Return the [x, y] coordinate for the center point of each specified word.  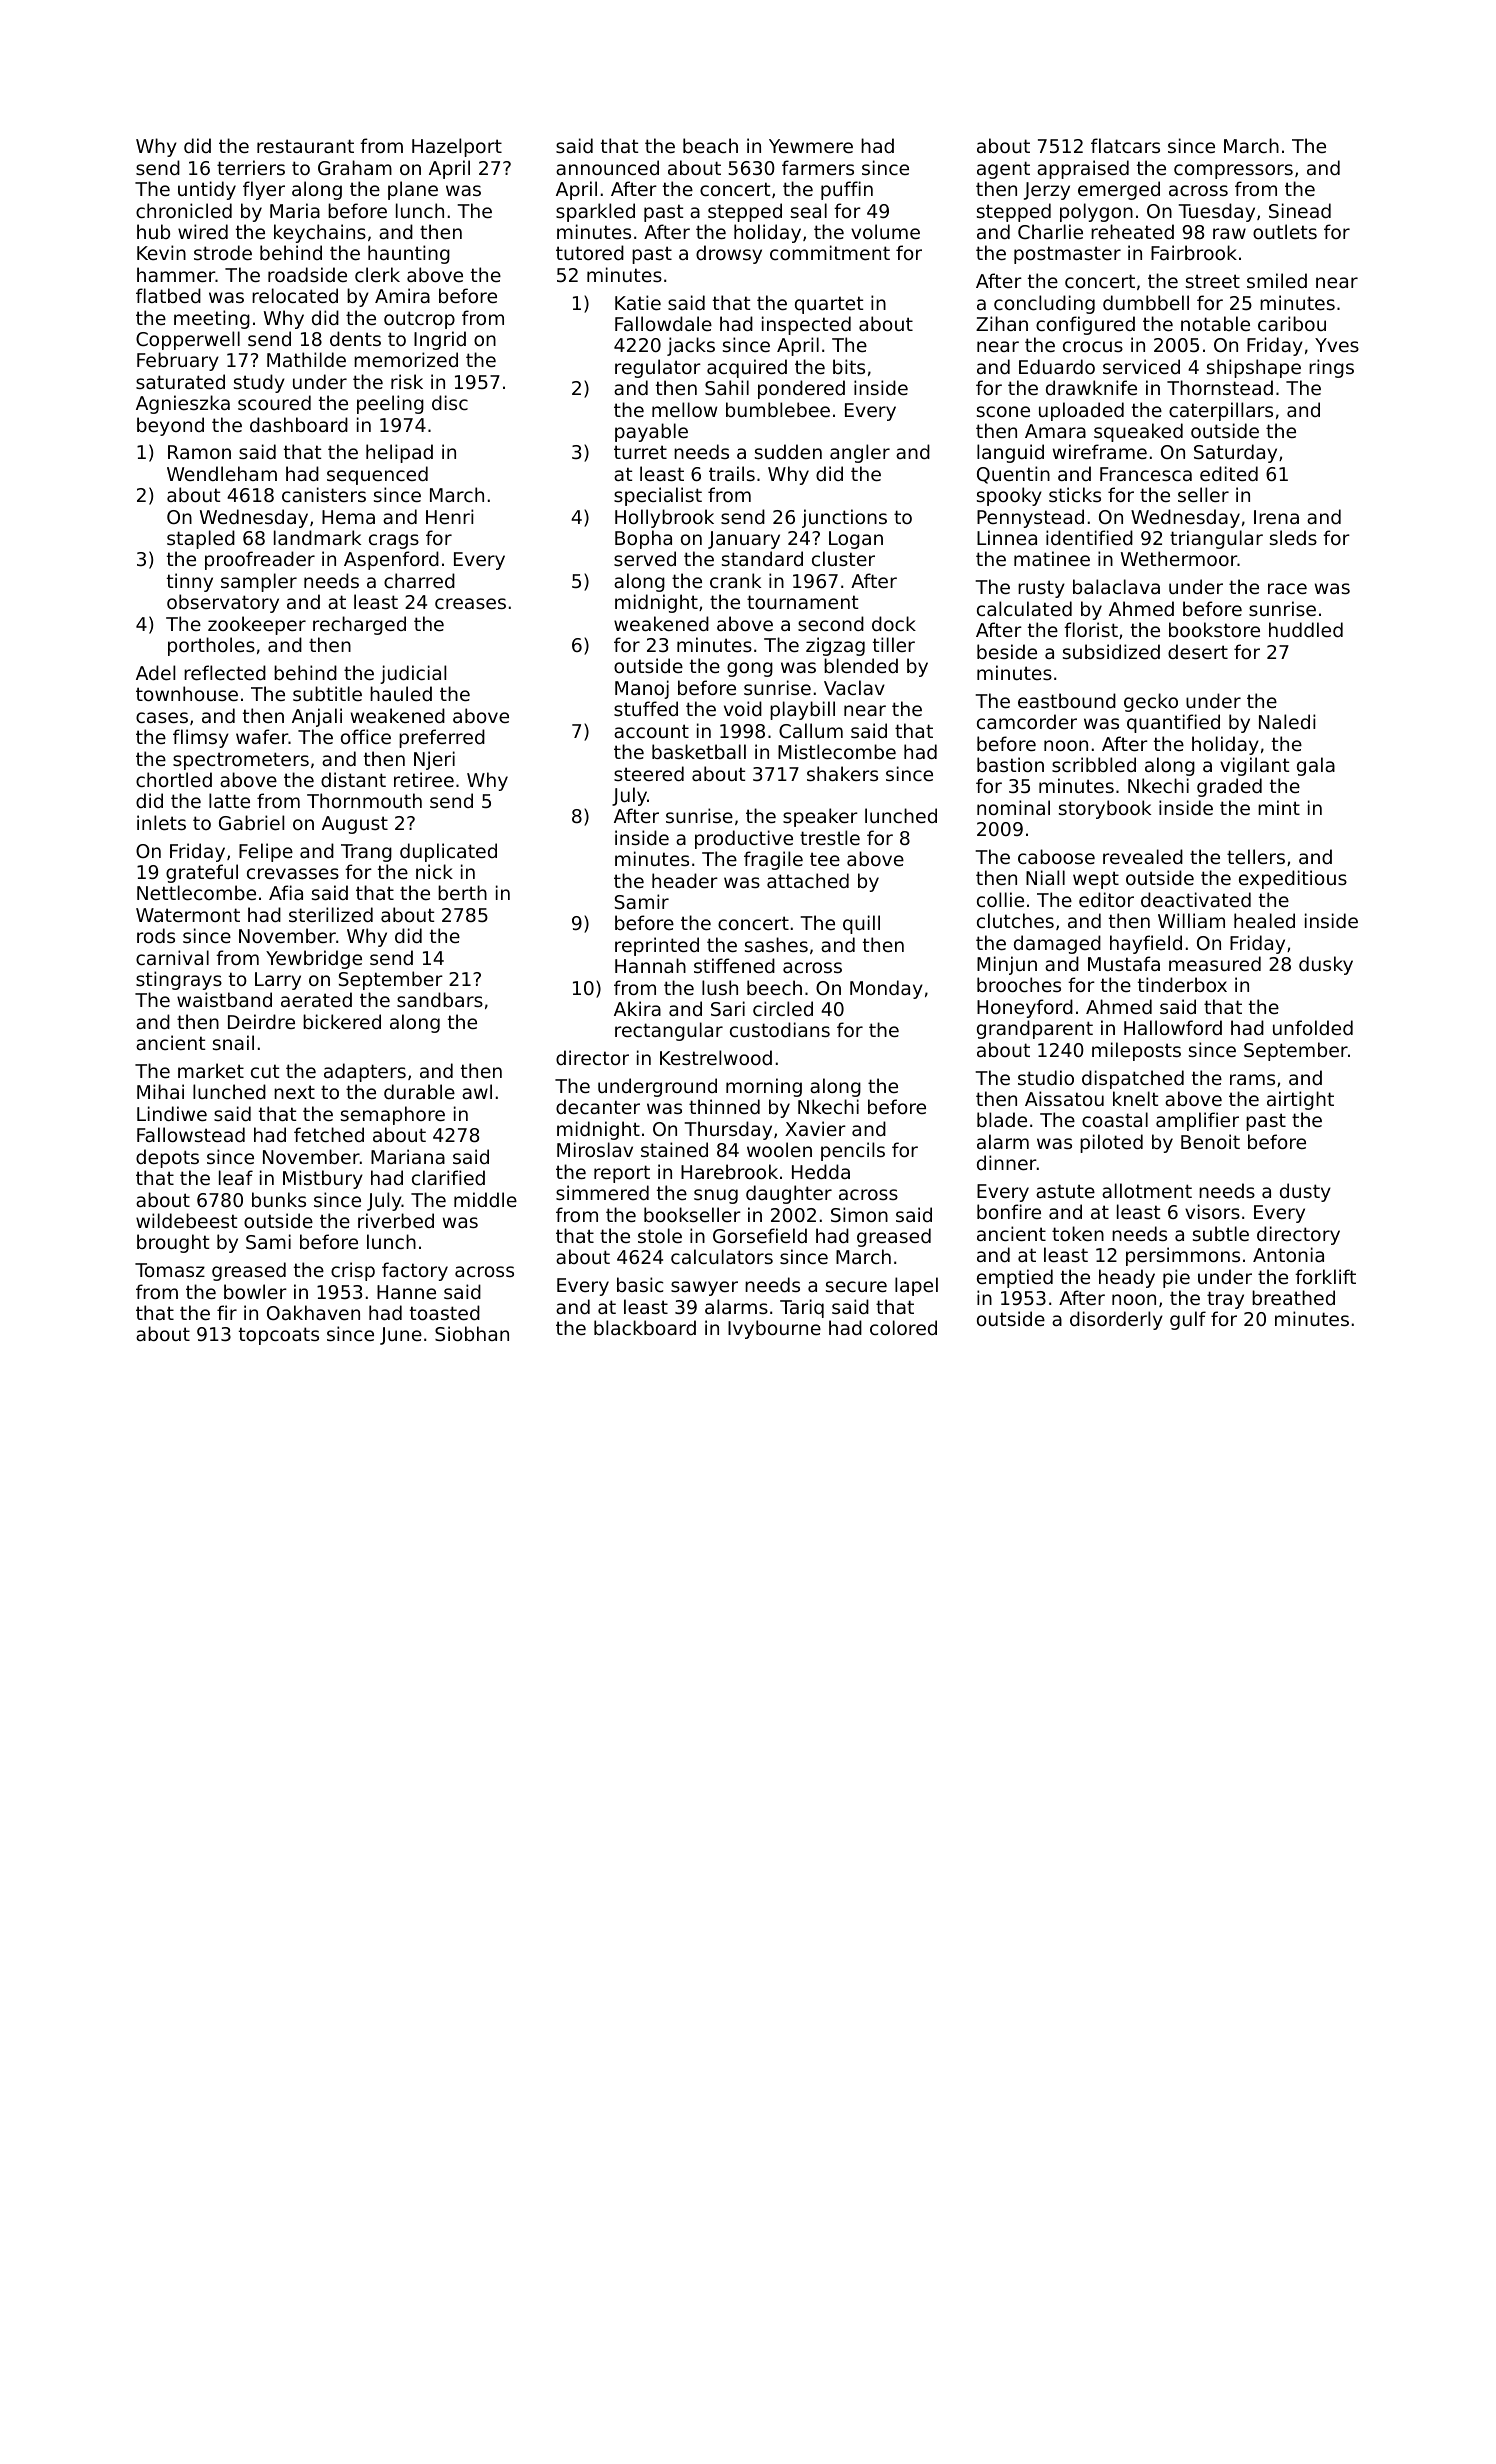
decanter [598, 1106]
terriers [251, 167]
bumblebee [778, 409]
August [355, 825]
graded [1229, 787]
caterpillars [1221, 411]
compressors [1233, 171]
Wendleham [222, 473]
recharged [359, 625]
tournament [802, 602]
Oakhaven [313, 1312]
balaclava [1116, 586]
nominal [1013, 807]
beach [710, 145]
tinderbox [1182, 984]
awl [477, 1091]
